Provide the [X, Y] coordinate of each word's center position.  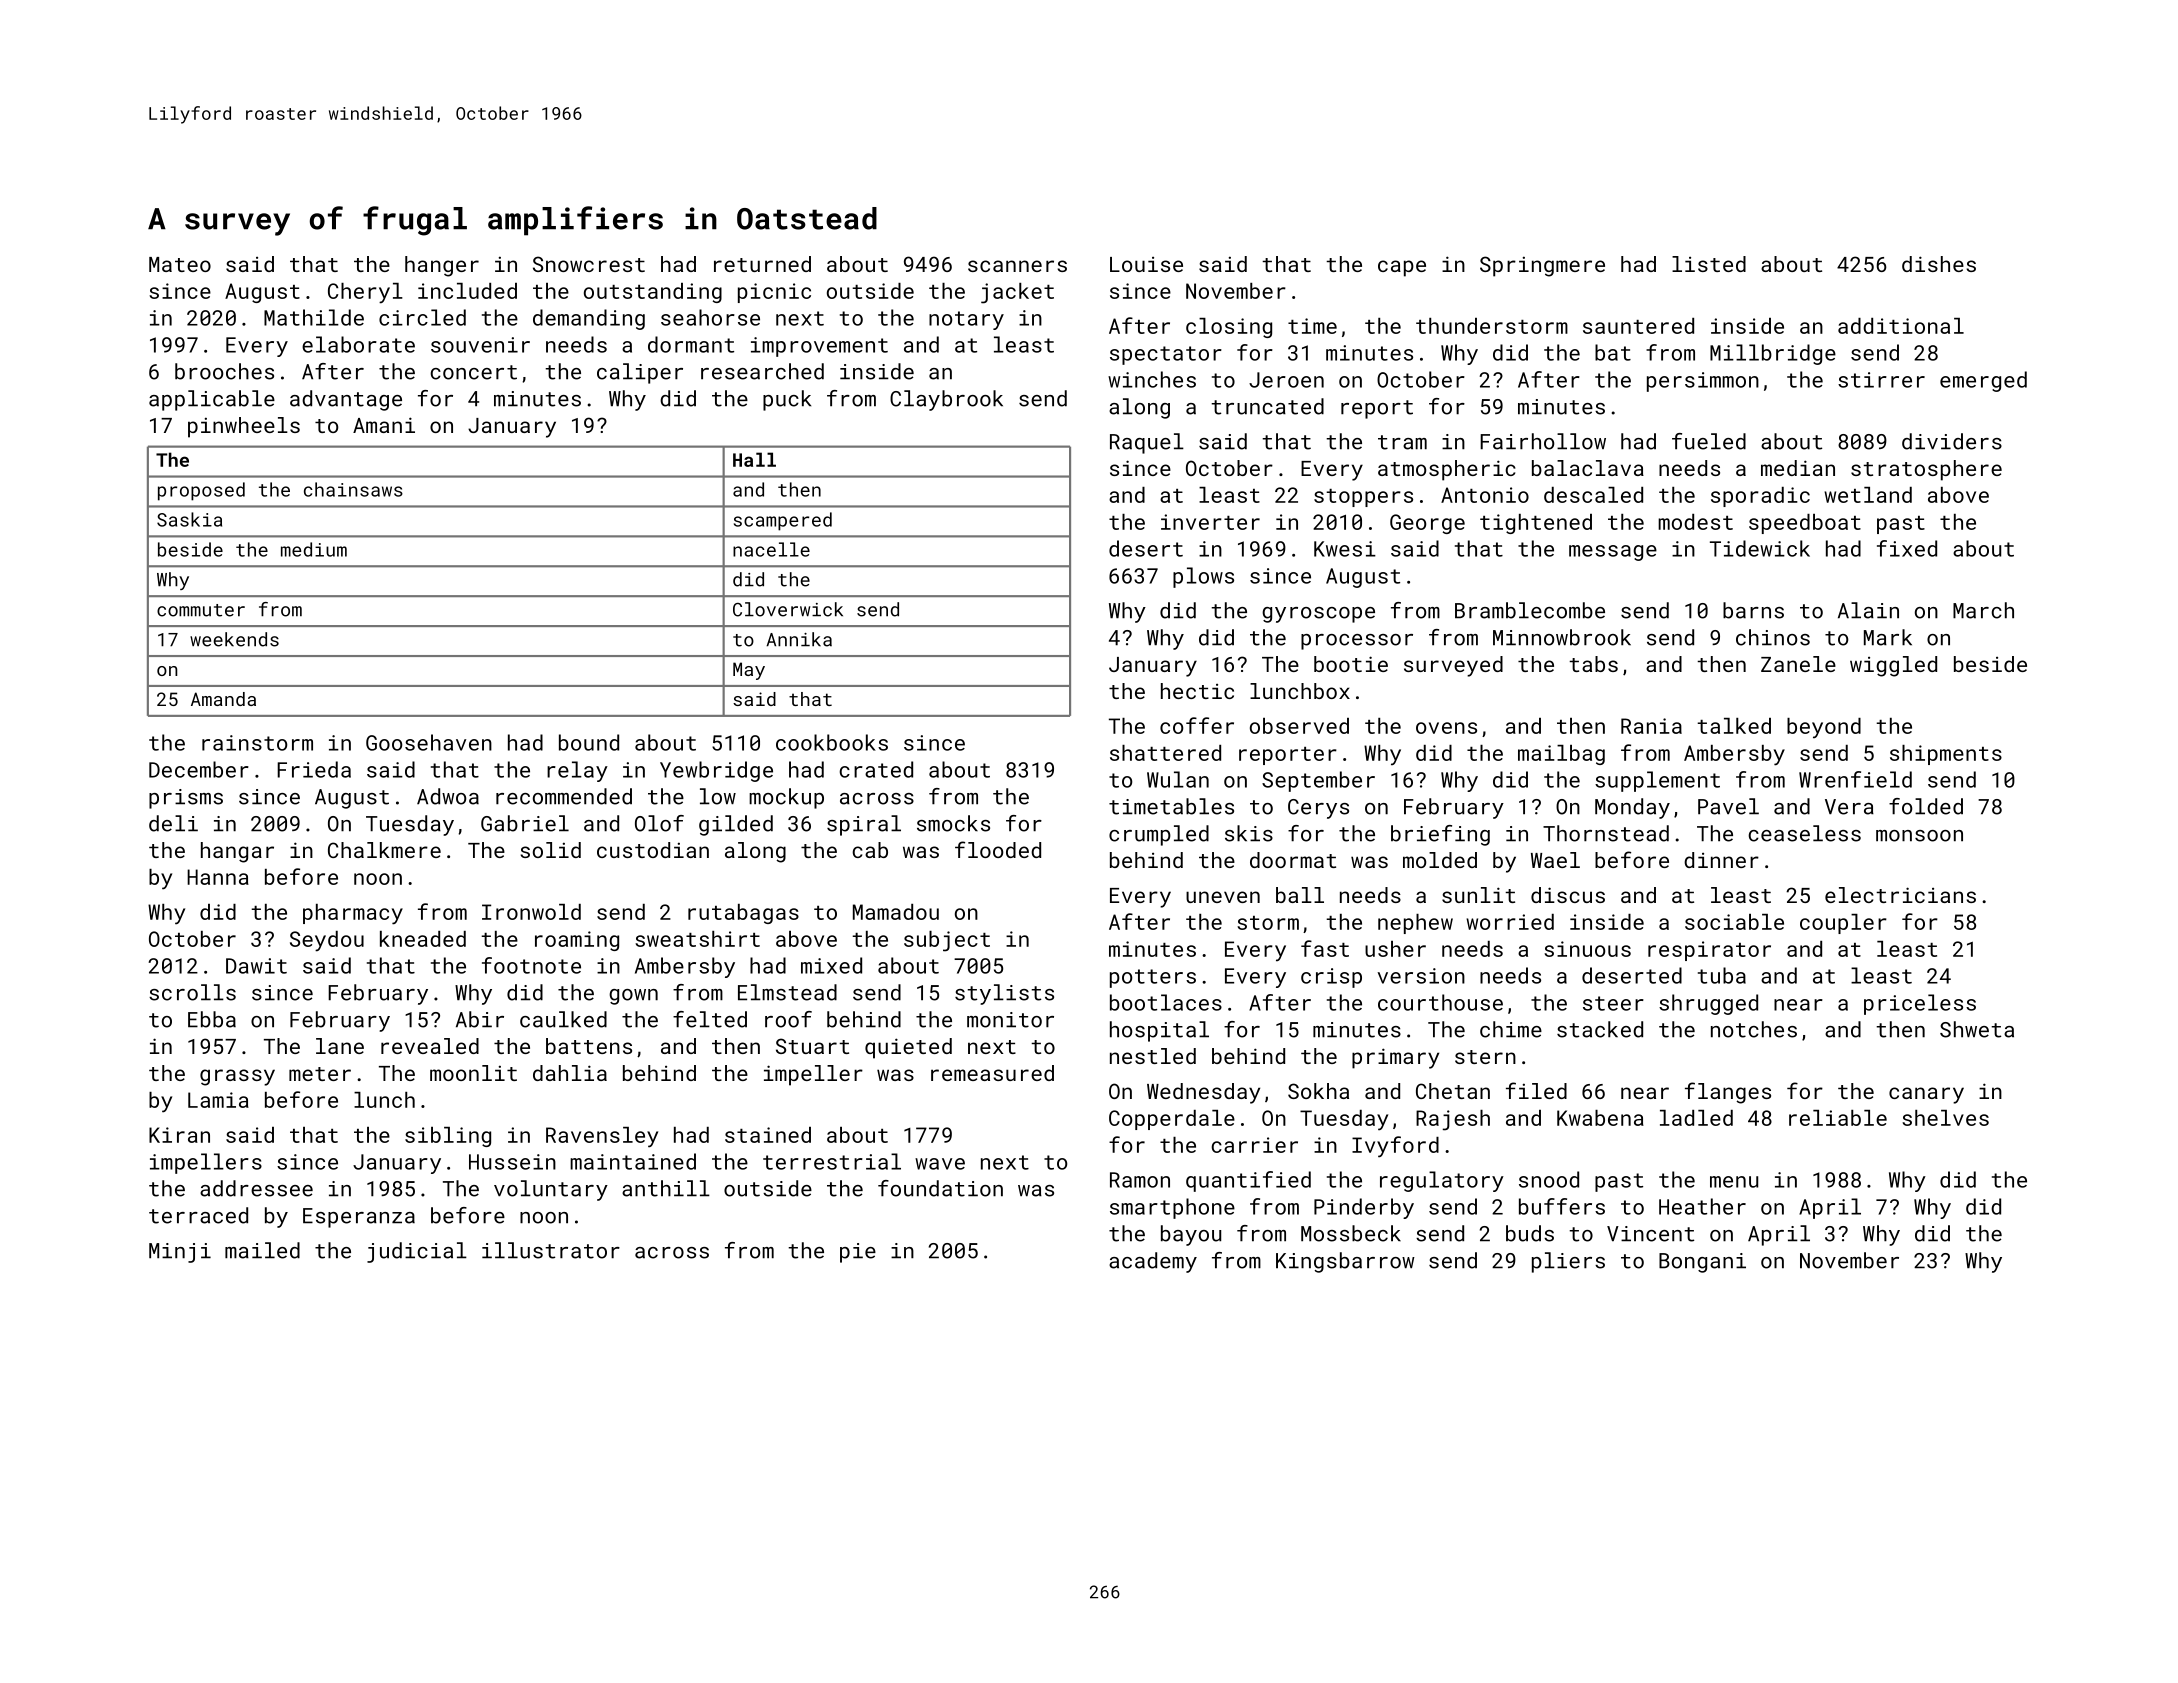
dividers [1952, 441]
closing [1229, 328]
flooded [998, 849]
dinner [1721, 860]
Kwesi [1345, 549]
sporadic [1760, 497]
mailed [262, 1250]
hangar [237, 852]
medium [314, 549]
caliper [640, 373]
